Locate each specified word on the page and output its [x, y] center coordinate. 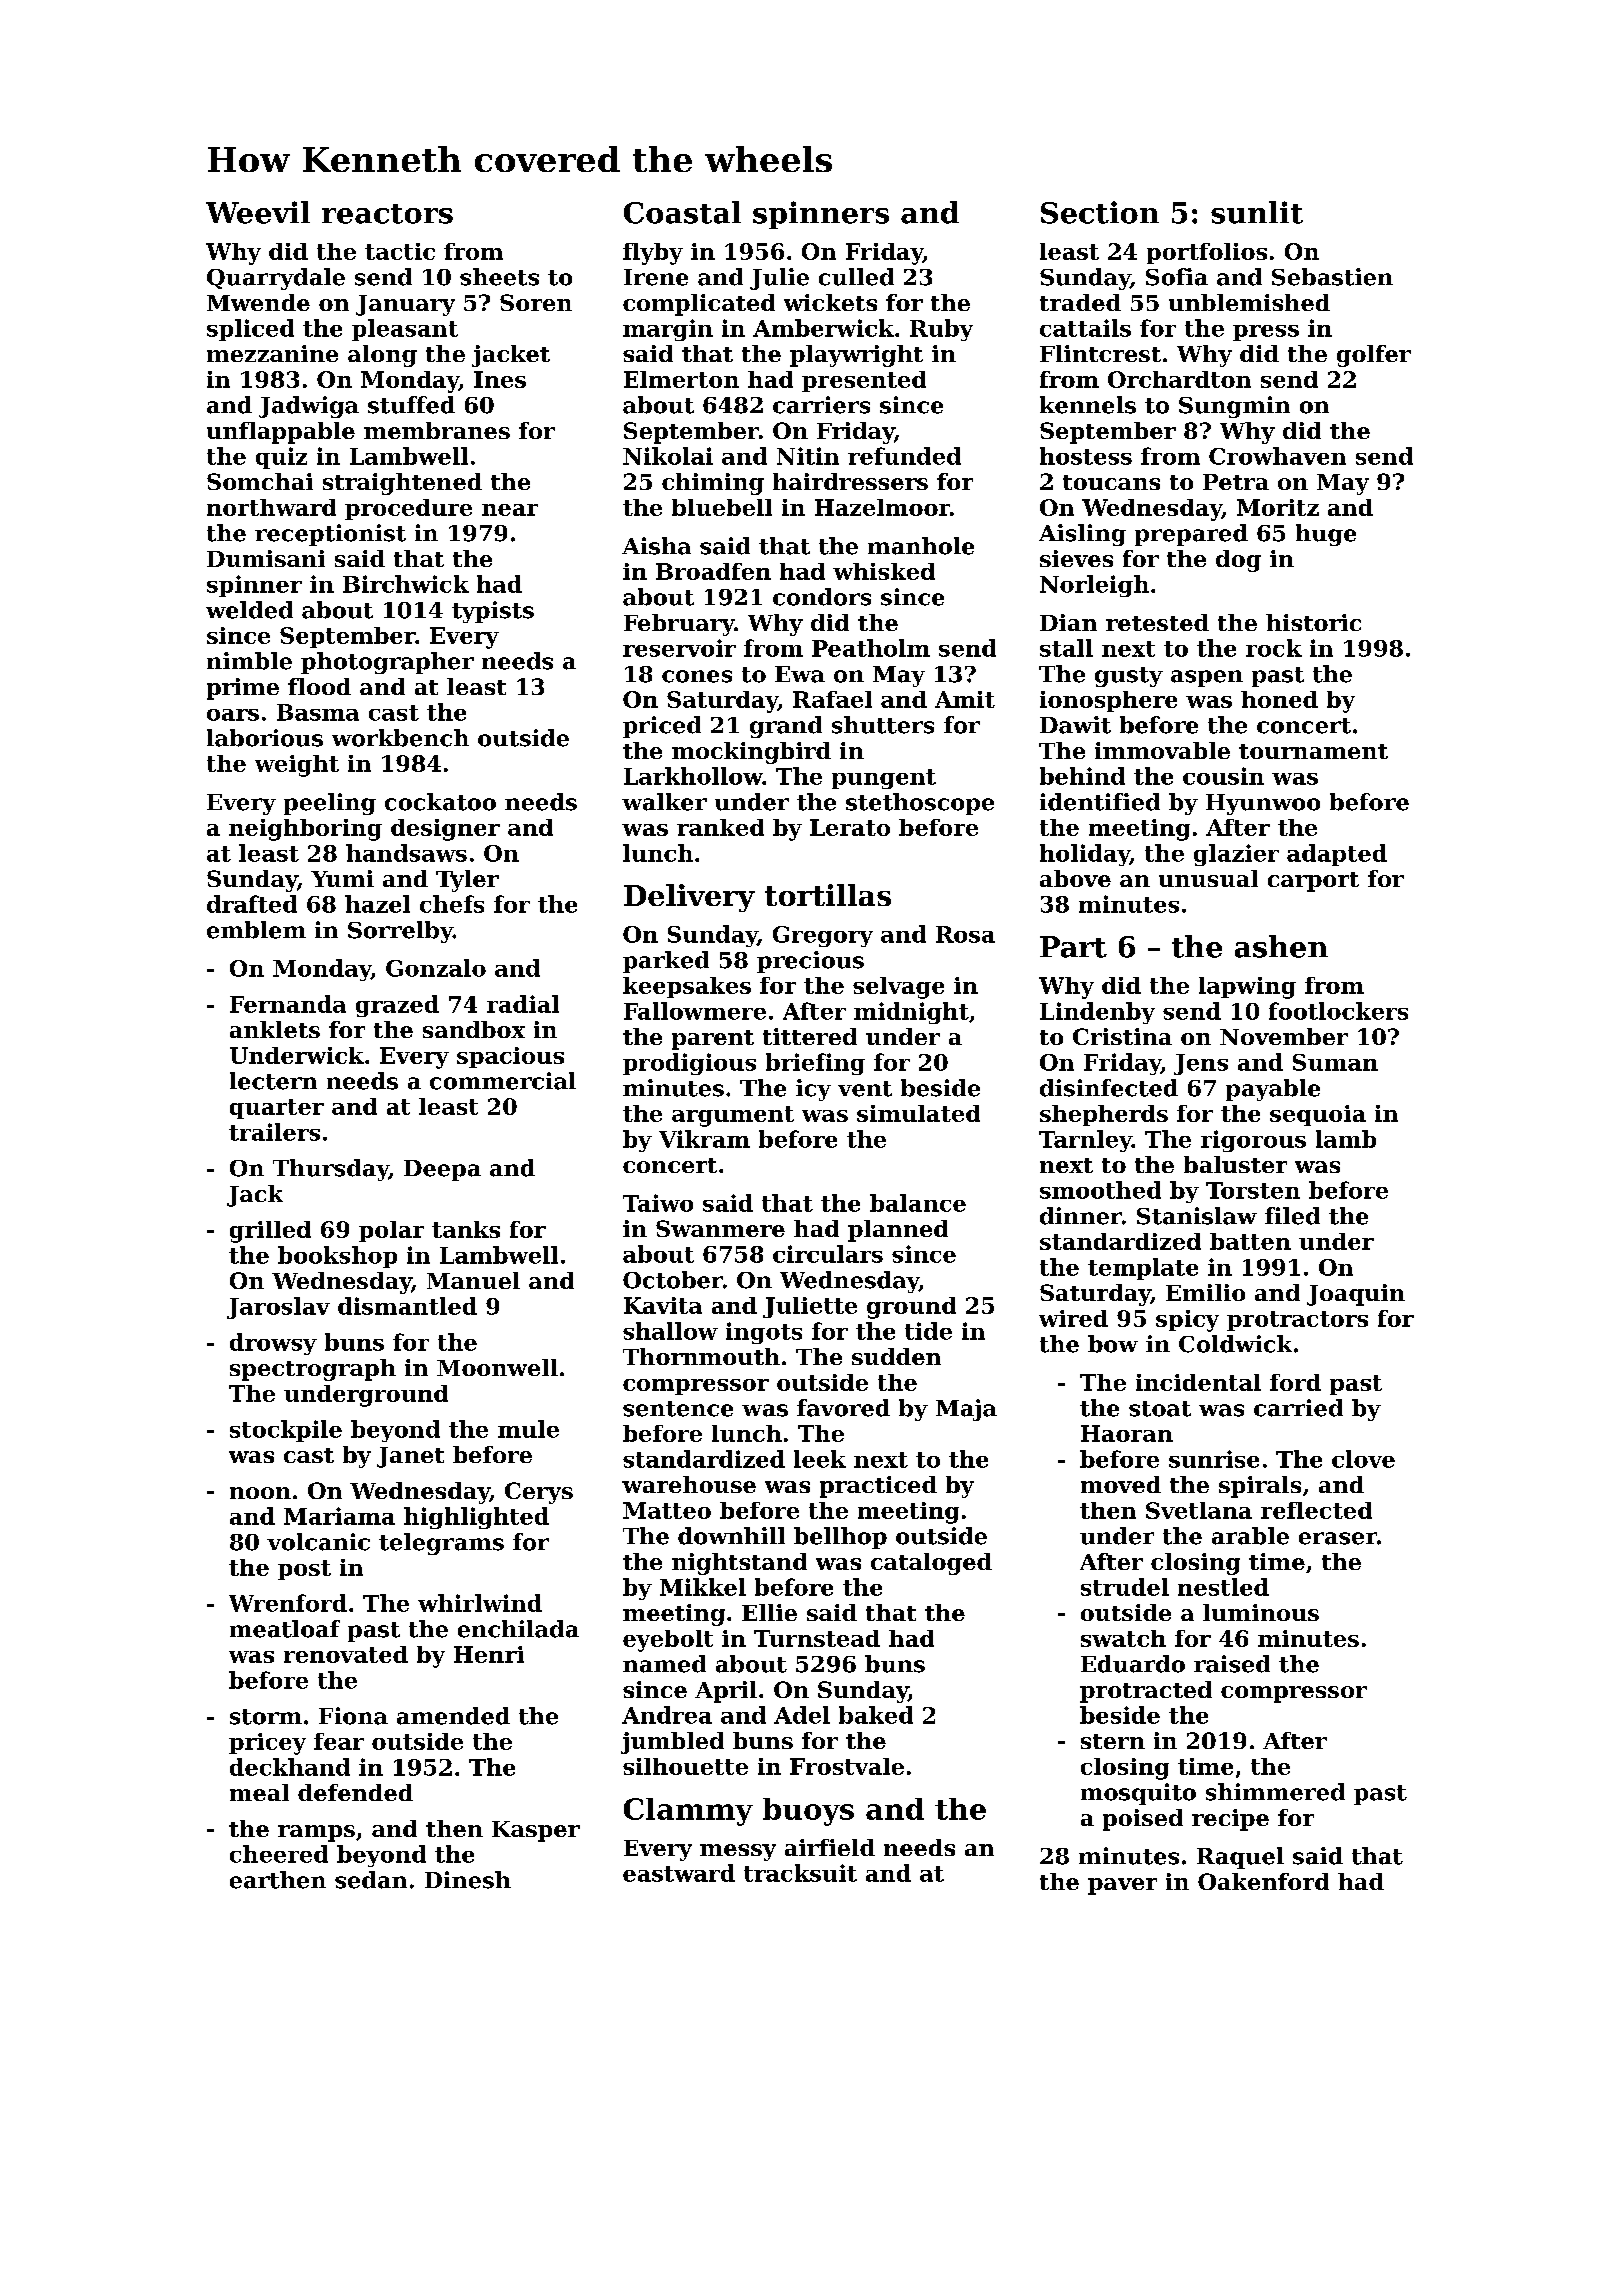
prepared [1191, 535]
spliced [250, 330]
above [1075, 878]
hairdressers [850, 481]
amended [453, 1716]
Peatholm [871, 648]
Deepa [442, 1170]
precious [810, 962]
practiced [878, 1487]
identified [1100, 802]
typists [493, 612]
